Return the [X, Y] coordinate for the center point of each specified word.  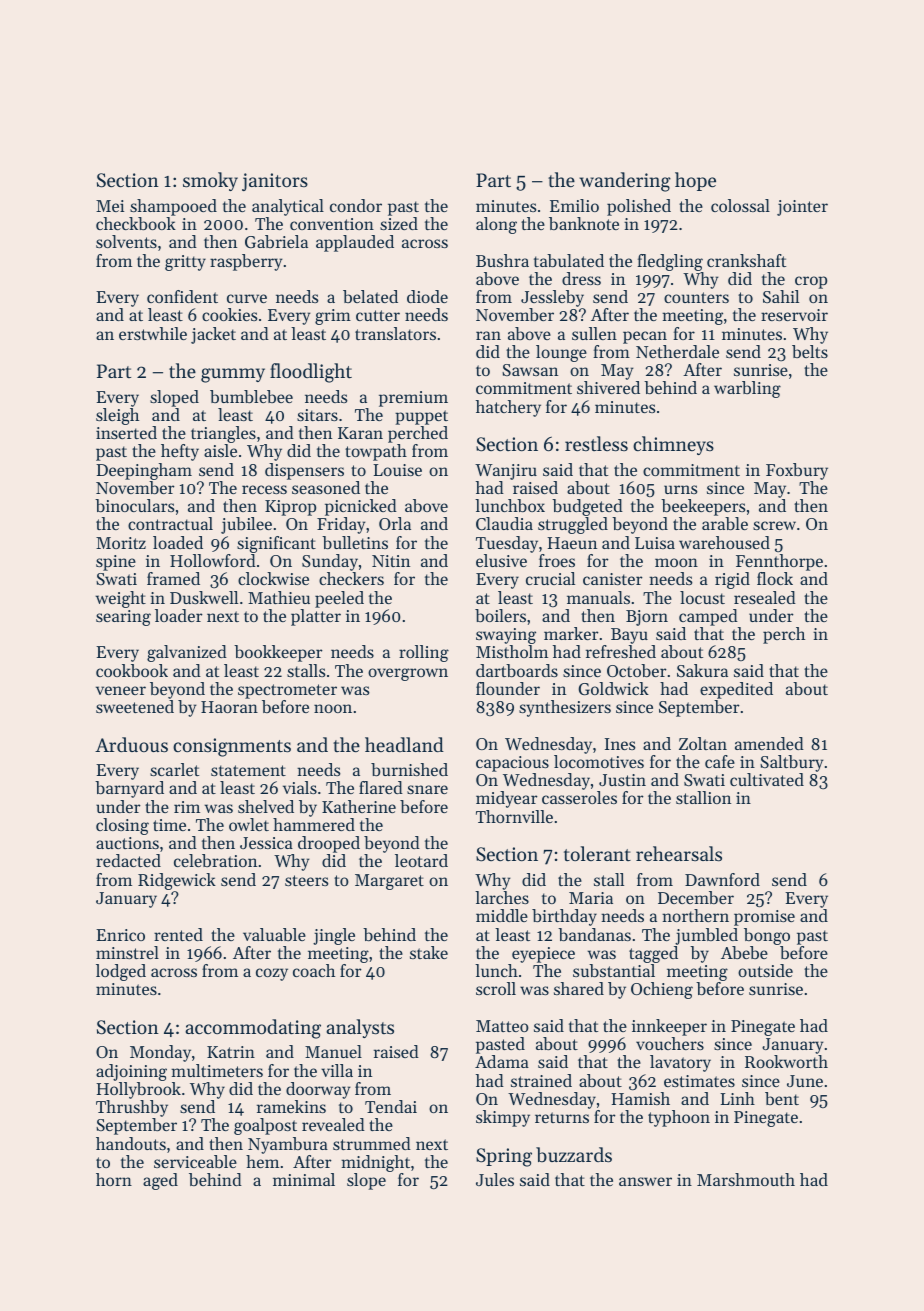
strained [541, 1080]
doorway [318, 1090]
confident [182, 296]
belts [810, 351]
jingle [334, 936]
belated [370, 296]
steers [306, 880]
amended [769, 743]
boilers [500, 615]
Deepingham [144, 471]
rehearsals [679, 853]
